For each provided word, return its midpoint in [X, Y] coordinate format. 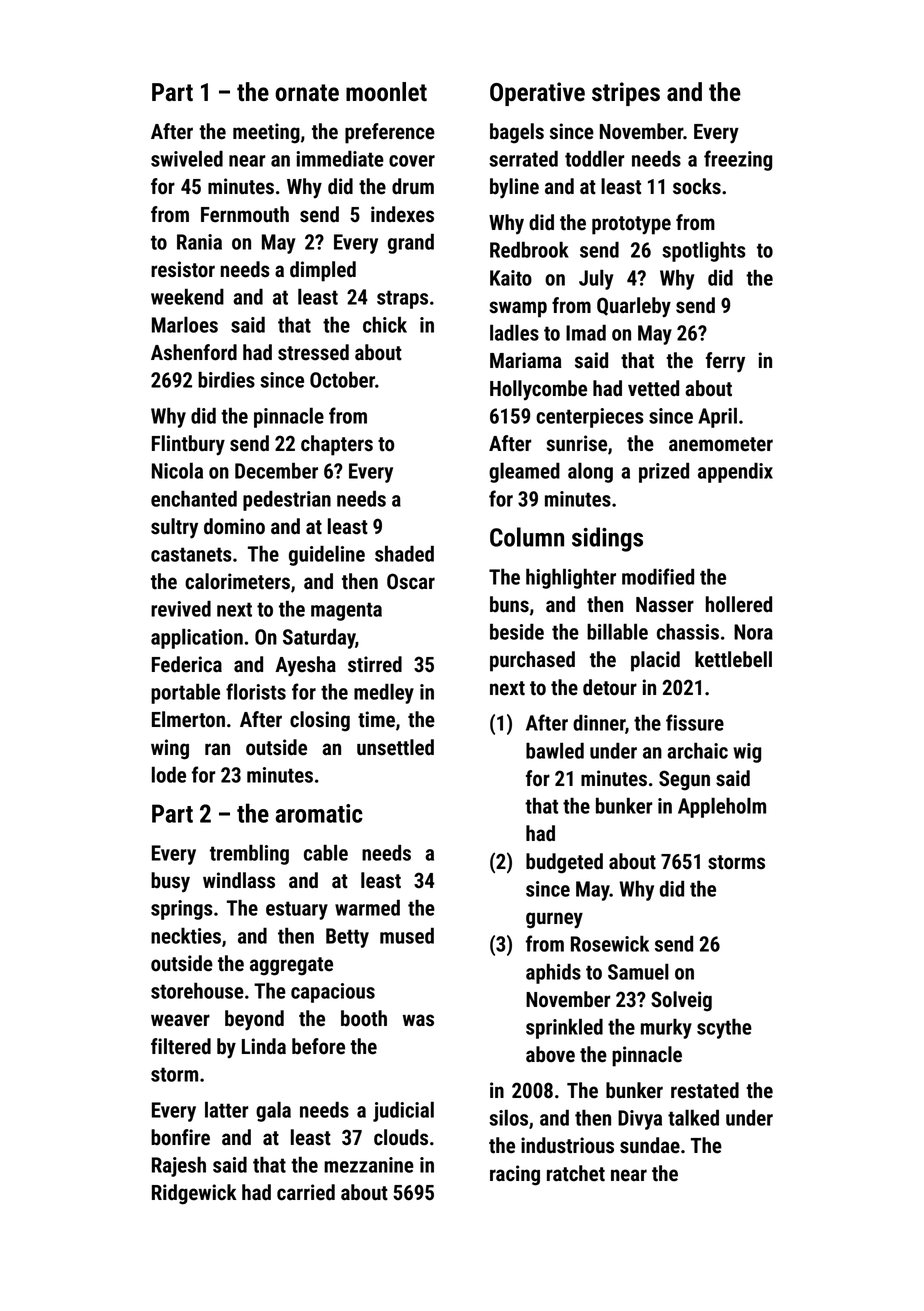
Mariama [526, 360]
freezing [738, 160]
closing [320, 721]
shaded [404, 553]
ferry [725, 362]
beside [517, 631]
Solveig [681, 1001]
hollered [739, 604]
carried [306, 1192]
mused [407, 935]
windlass [239, 880]
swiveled [187, 158]
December [276, 470]
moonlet [386, 92]
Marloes [185, 324]
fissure [695, 722]
